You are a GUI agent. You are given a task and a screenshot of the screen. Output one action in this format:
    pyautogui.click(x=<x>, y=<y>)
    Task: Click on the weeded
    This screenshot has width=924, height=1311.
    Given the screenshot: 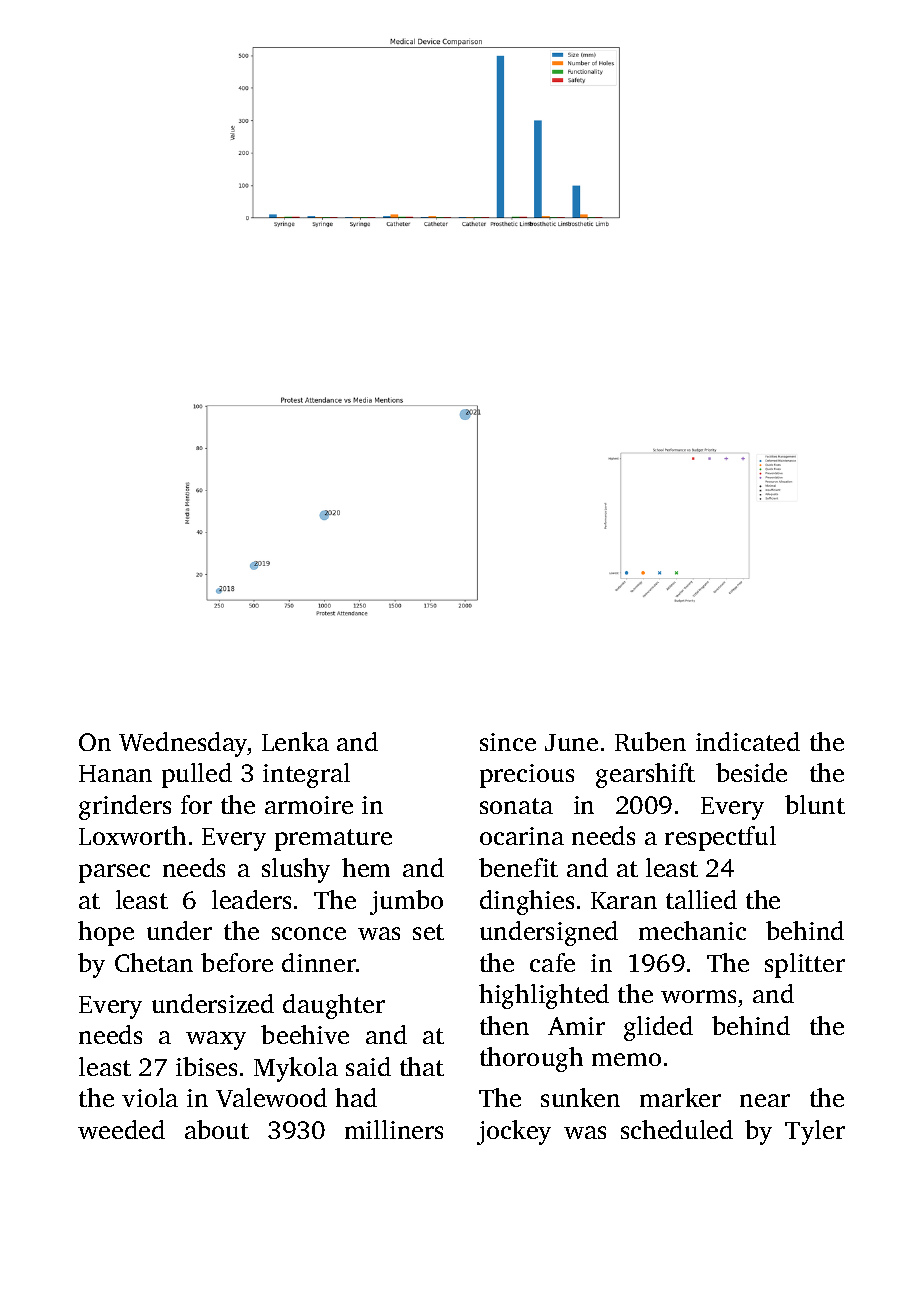 What is the action you would take?
    pyautogui.click(x=121, y=1129)
